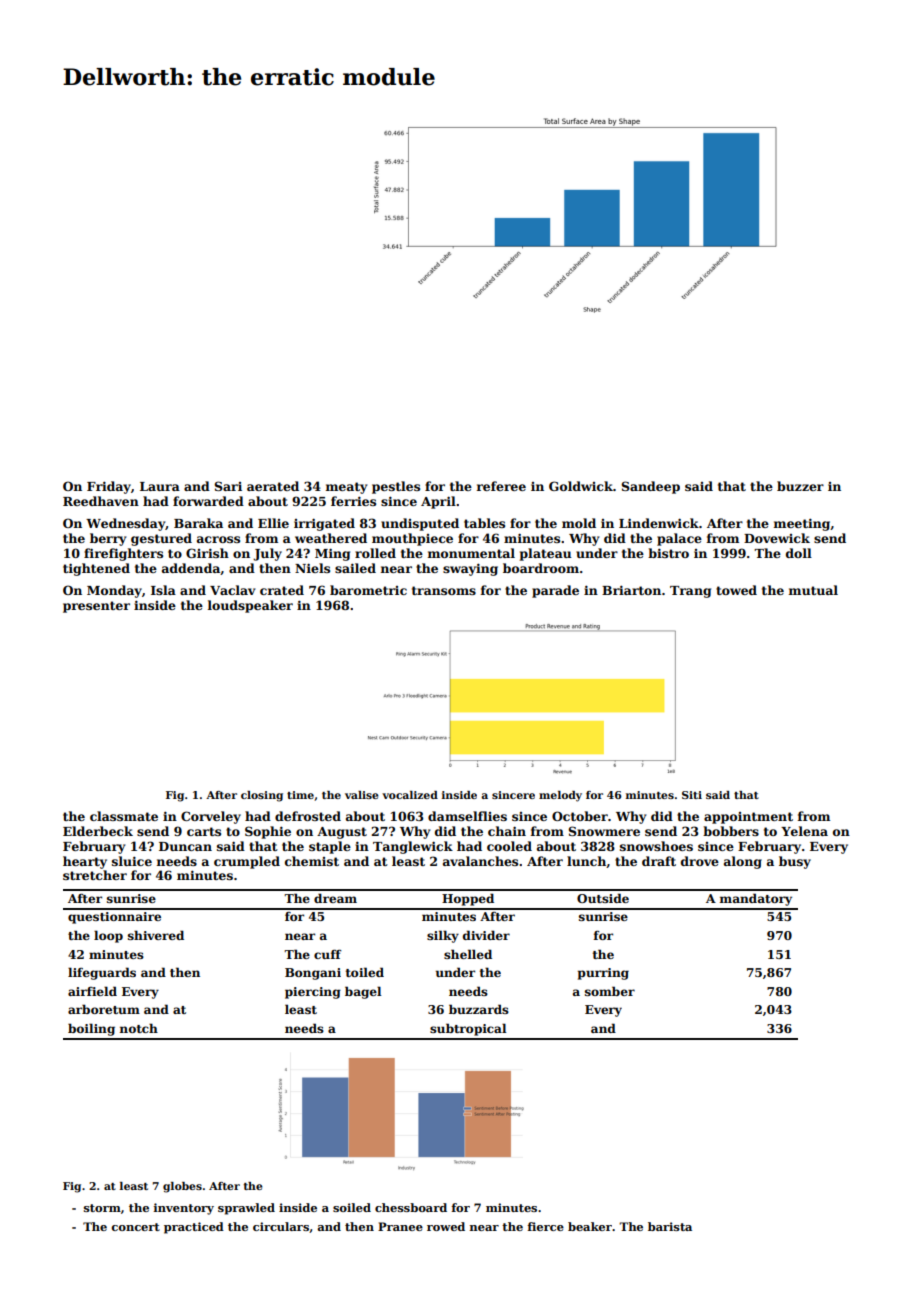 This image has width=924, height=1308. I want to click on chessboard, so click(411, 1207).
